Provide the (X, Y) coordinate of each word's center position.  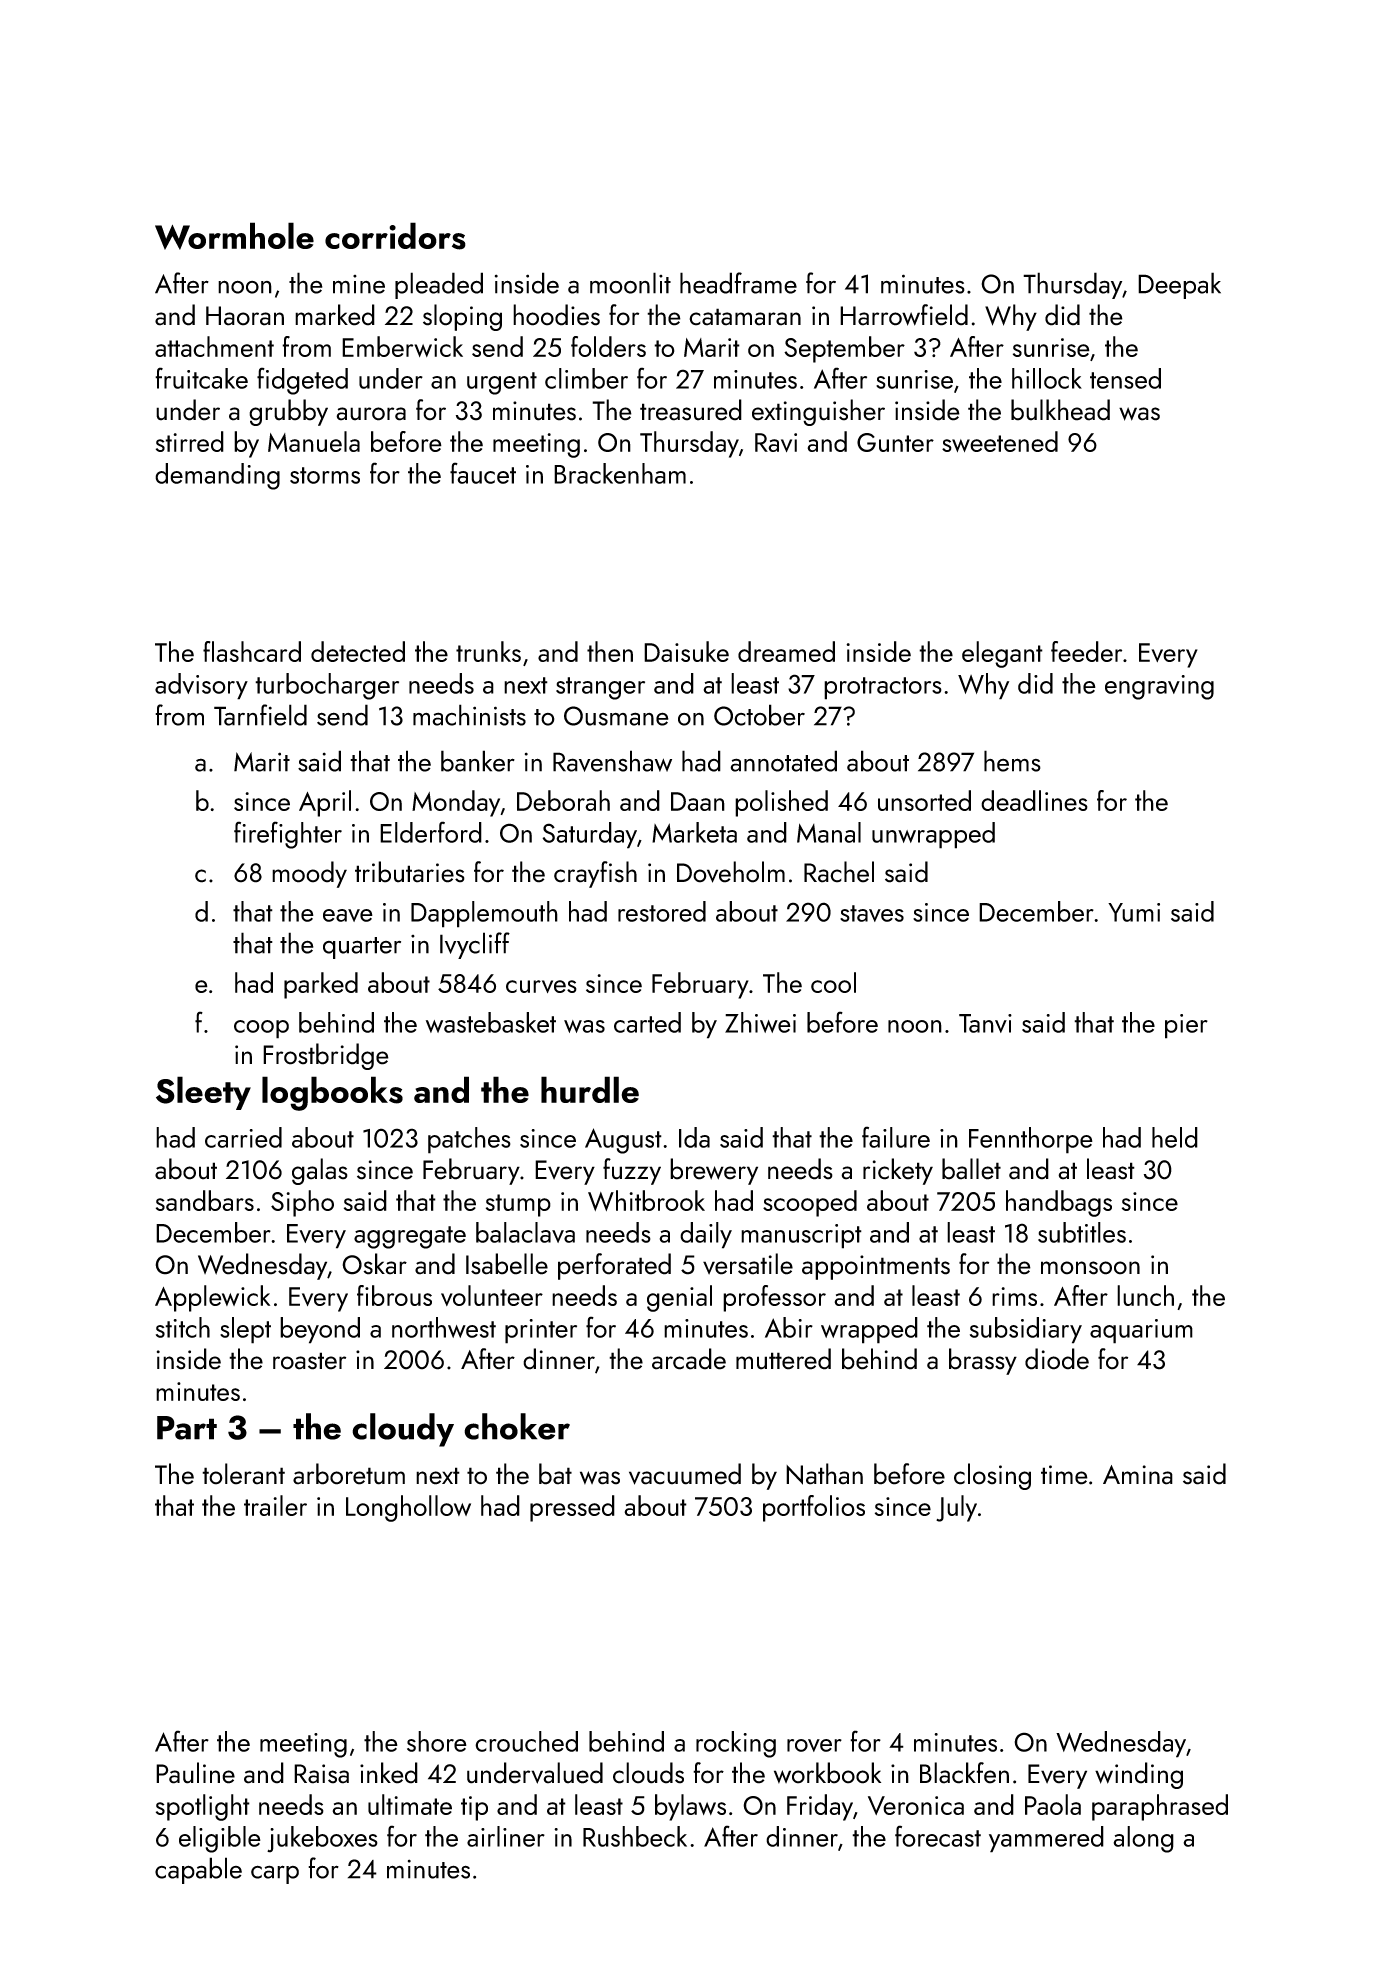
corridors (395, 236)
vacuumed (685, 1474)
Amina (1138, 1475)
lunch (1145, 1295)
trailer (275, 1505)
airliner (506, 1836)
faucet (483, 473)
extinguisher (818, 412)
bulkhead (1060, 410)
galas (320, 1171)
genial (679, 1298)
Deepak (1179, 285)
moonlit (630, 283)
